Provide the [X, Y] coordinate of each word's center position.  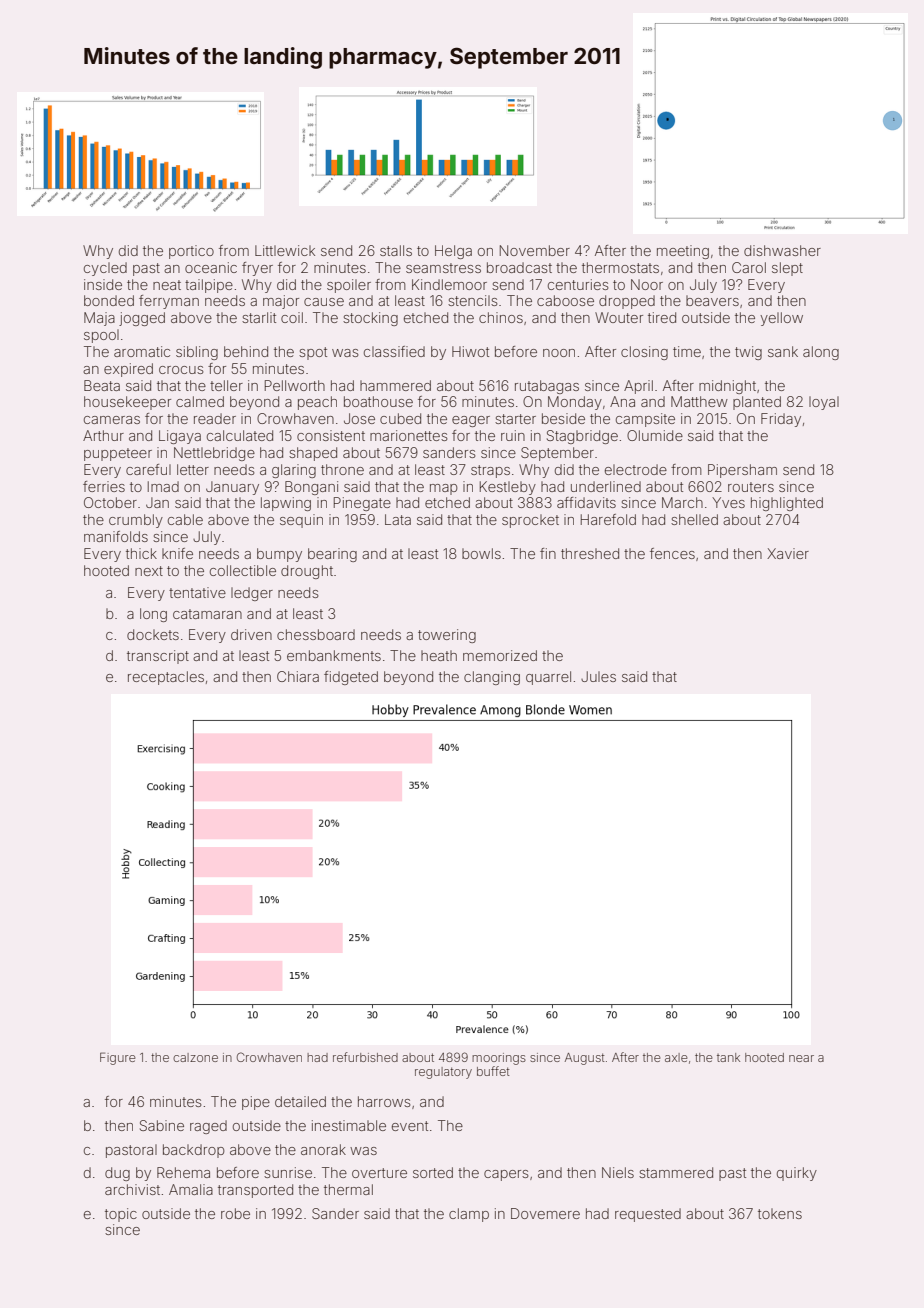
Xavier [788, 553]
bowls [481, 553]
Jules [598, 676]
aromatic [142, 351]
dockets [153, 634]
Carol [749, 267]
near [801, 1058]
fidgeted [351, 678]
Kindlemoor [449, 284]
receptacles [166, 678]
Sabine [162, 1125]
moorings [499, 1059]
